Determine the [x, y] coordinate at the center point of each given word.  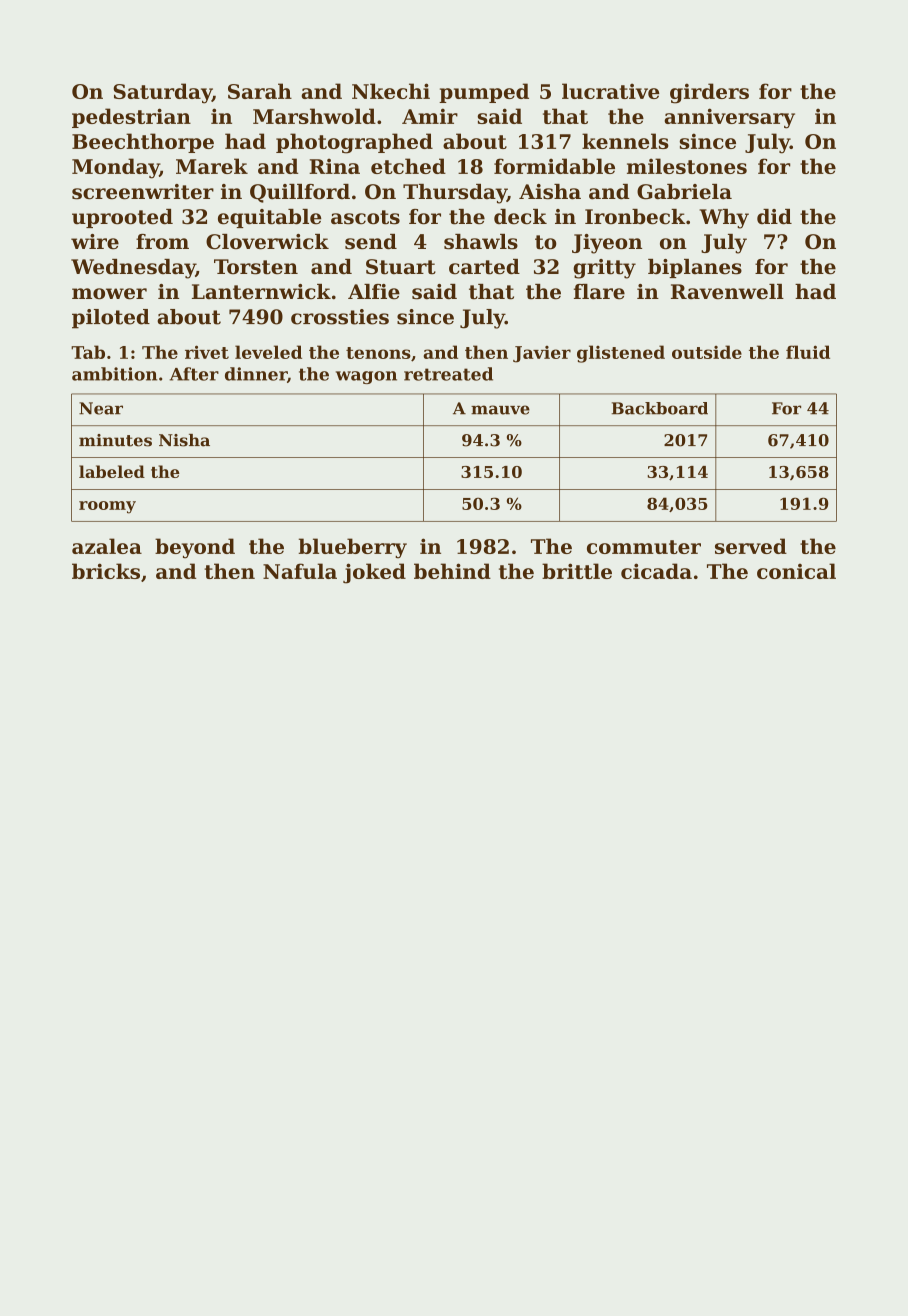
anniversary [729, 118]
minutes [115, 440]
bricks [106, 571]
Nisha [184, 440]
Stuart [401, 267]
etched [408, 166]
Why [724, 219]
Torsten [256, 267]
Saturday [162, 93]
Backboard [659, 408]
